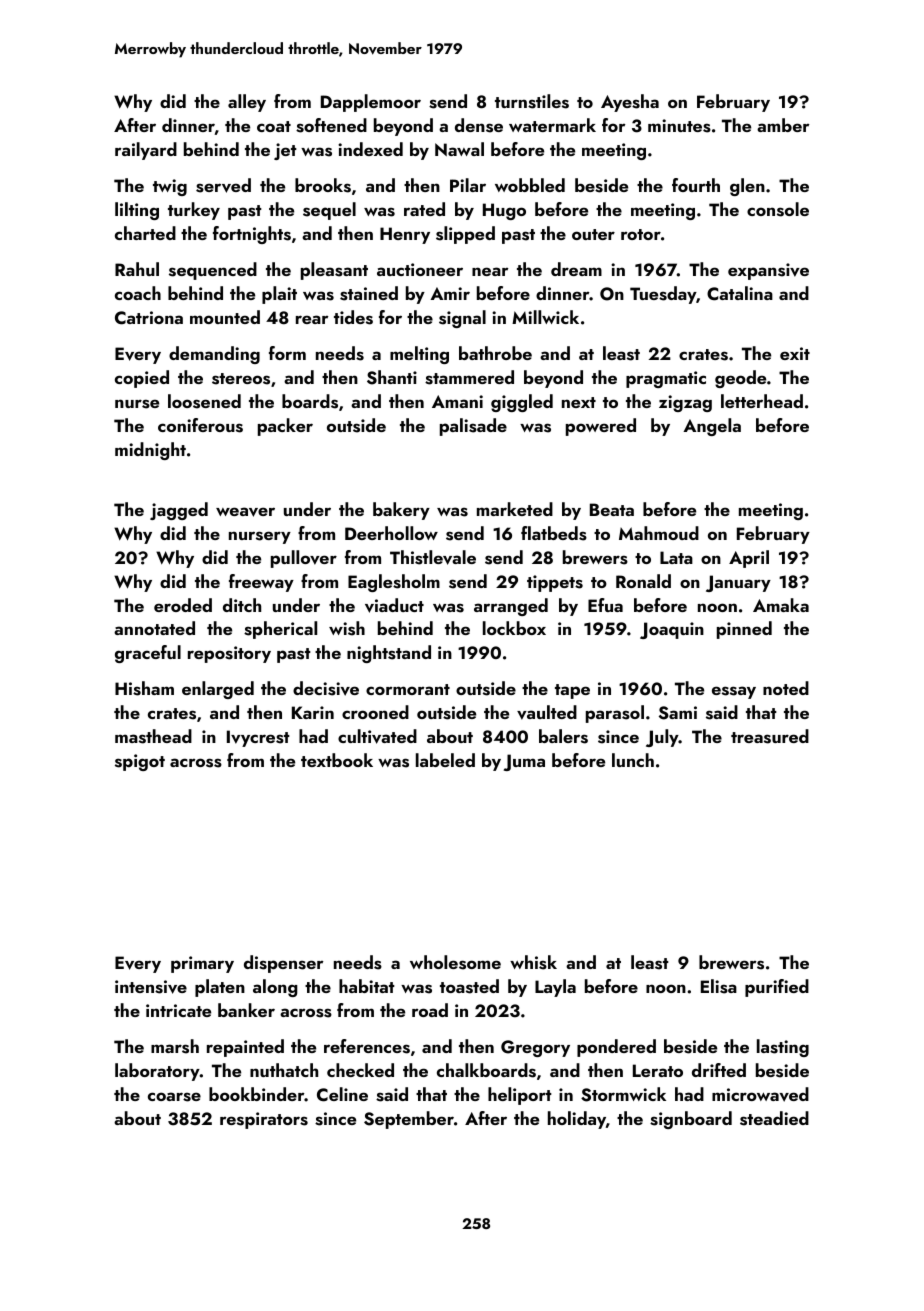 Image resolution: width=924 pixels, height=1311 pixels. Describe the element at coordinates (457, 401) in the document. I see `Amani` at that location.
